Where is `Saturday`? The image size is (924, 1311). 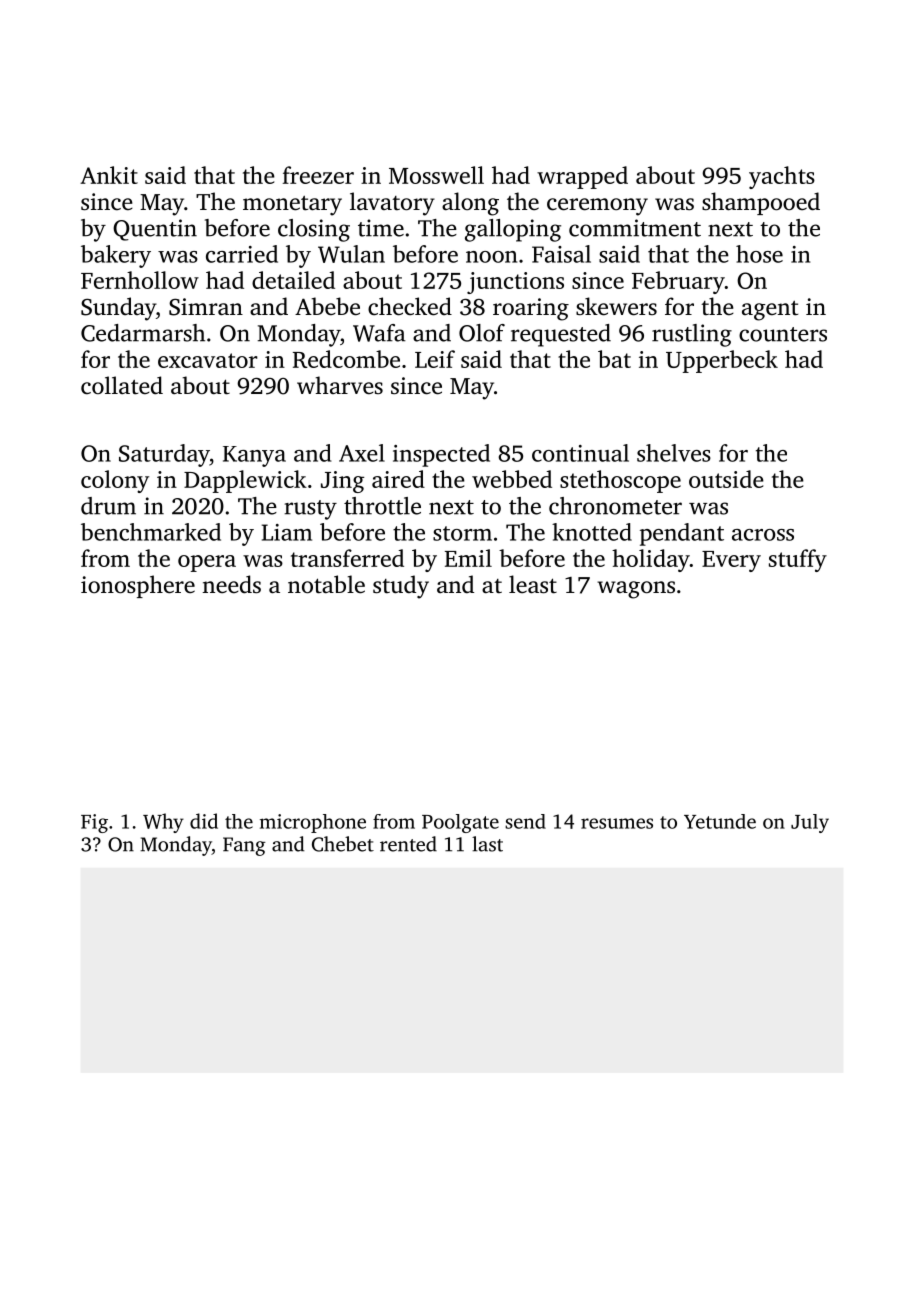 Saturday is located at coordinates (164, 455).
